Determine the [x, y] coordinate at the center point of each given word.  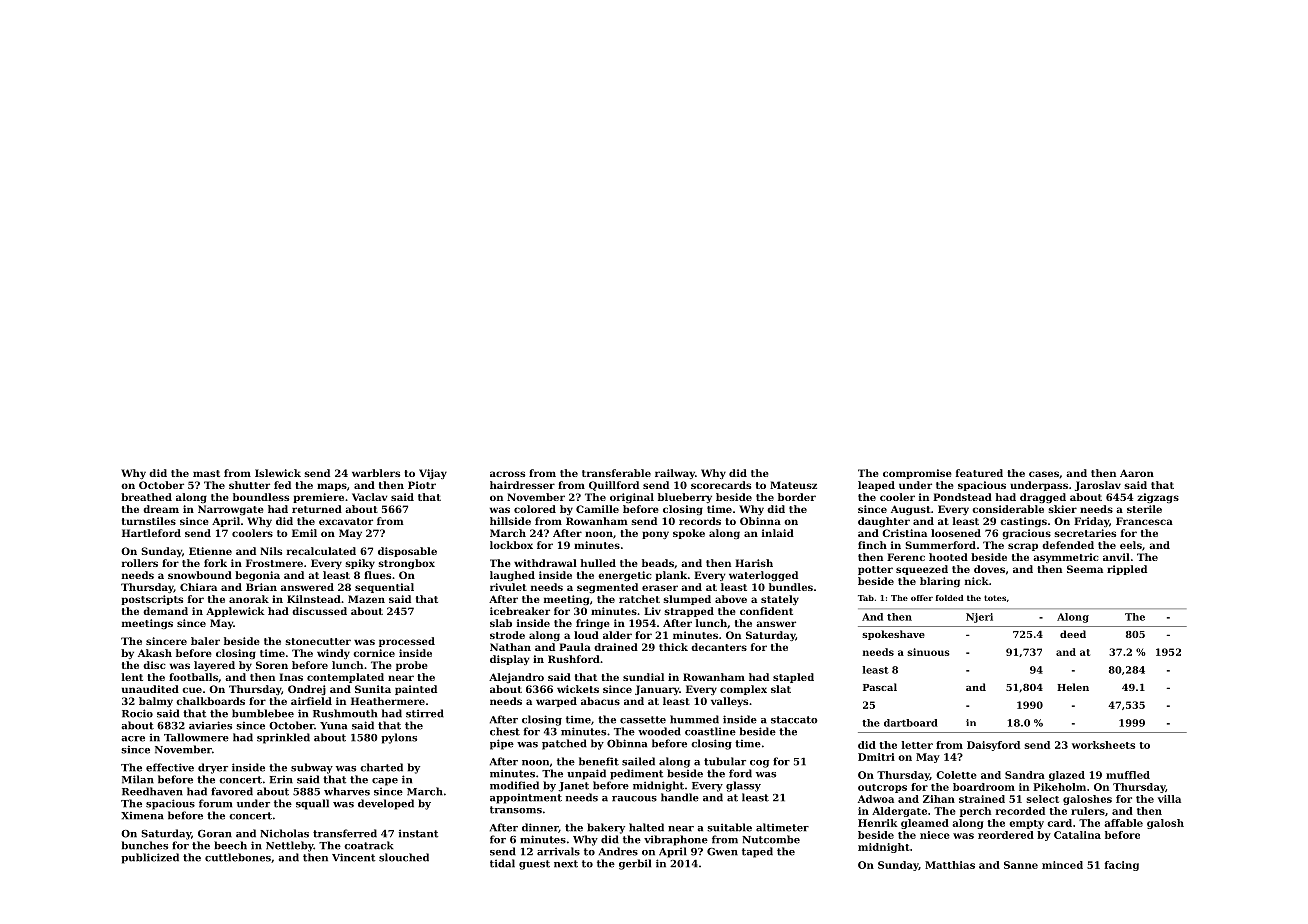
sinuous [928, 652]
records [700, 521]
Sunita [373, 689]
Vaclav [369, 497]
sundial [643, 677]
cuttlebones [238, 857]
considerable [1008, 509]
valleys [729, 702]
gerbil [635, 864]
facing [1122, 866]
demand [165, 611]
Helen [1073, 687]
